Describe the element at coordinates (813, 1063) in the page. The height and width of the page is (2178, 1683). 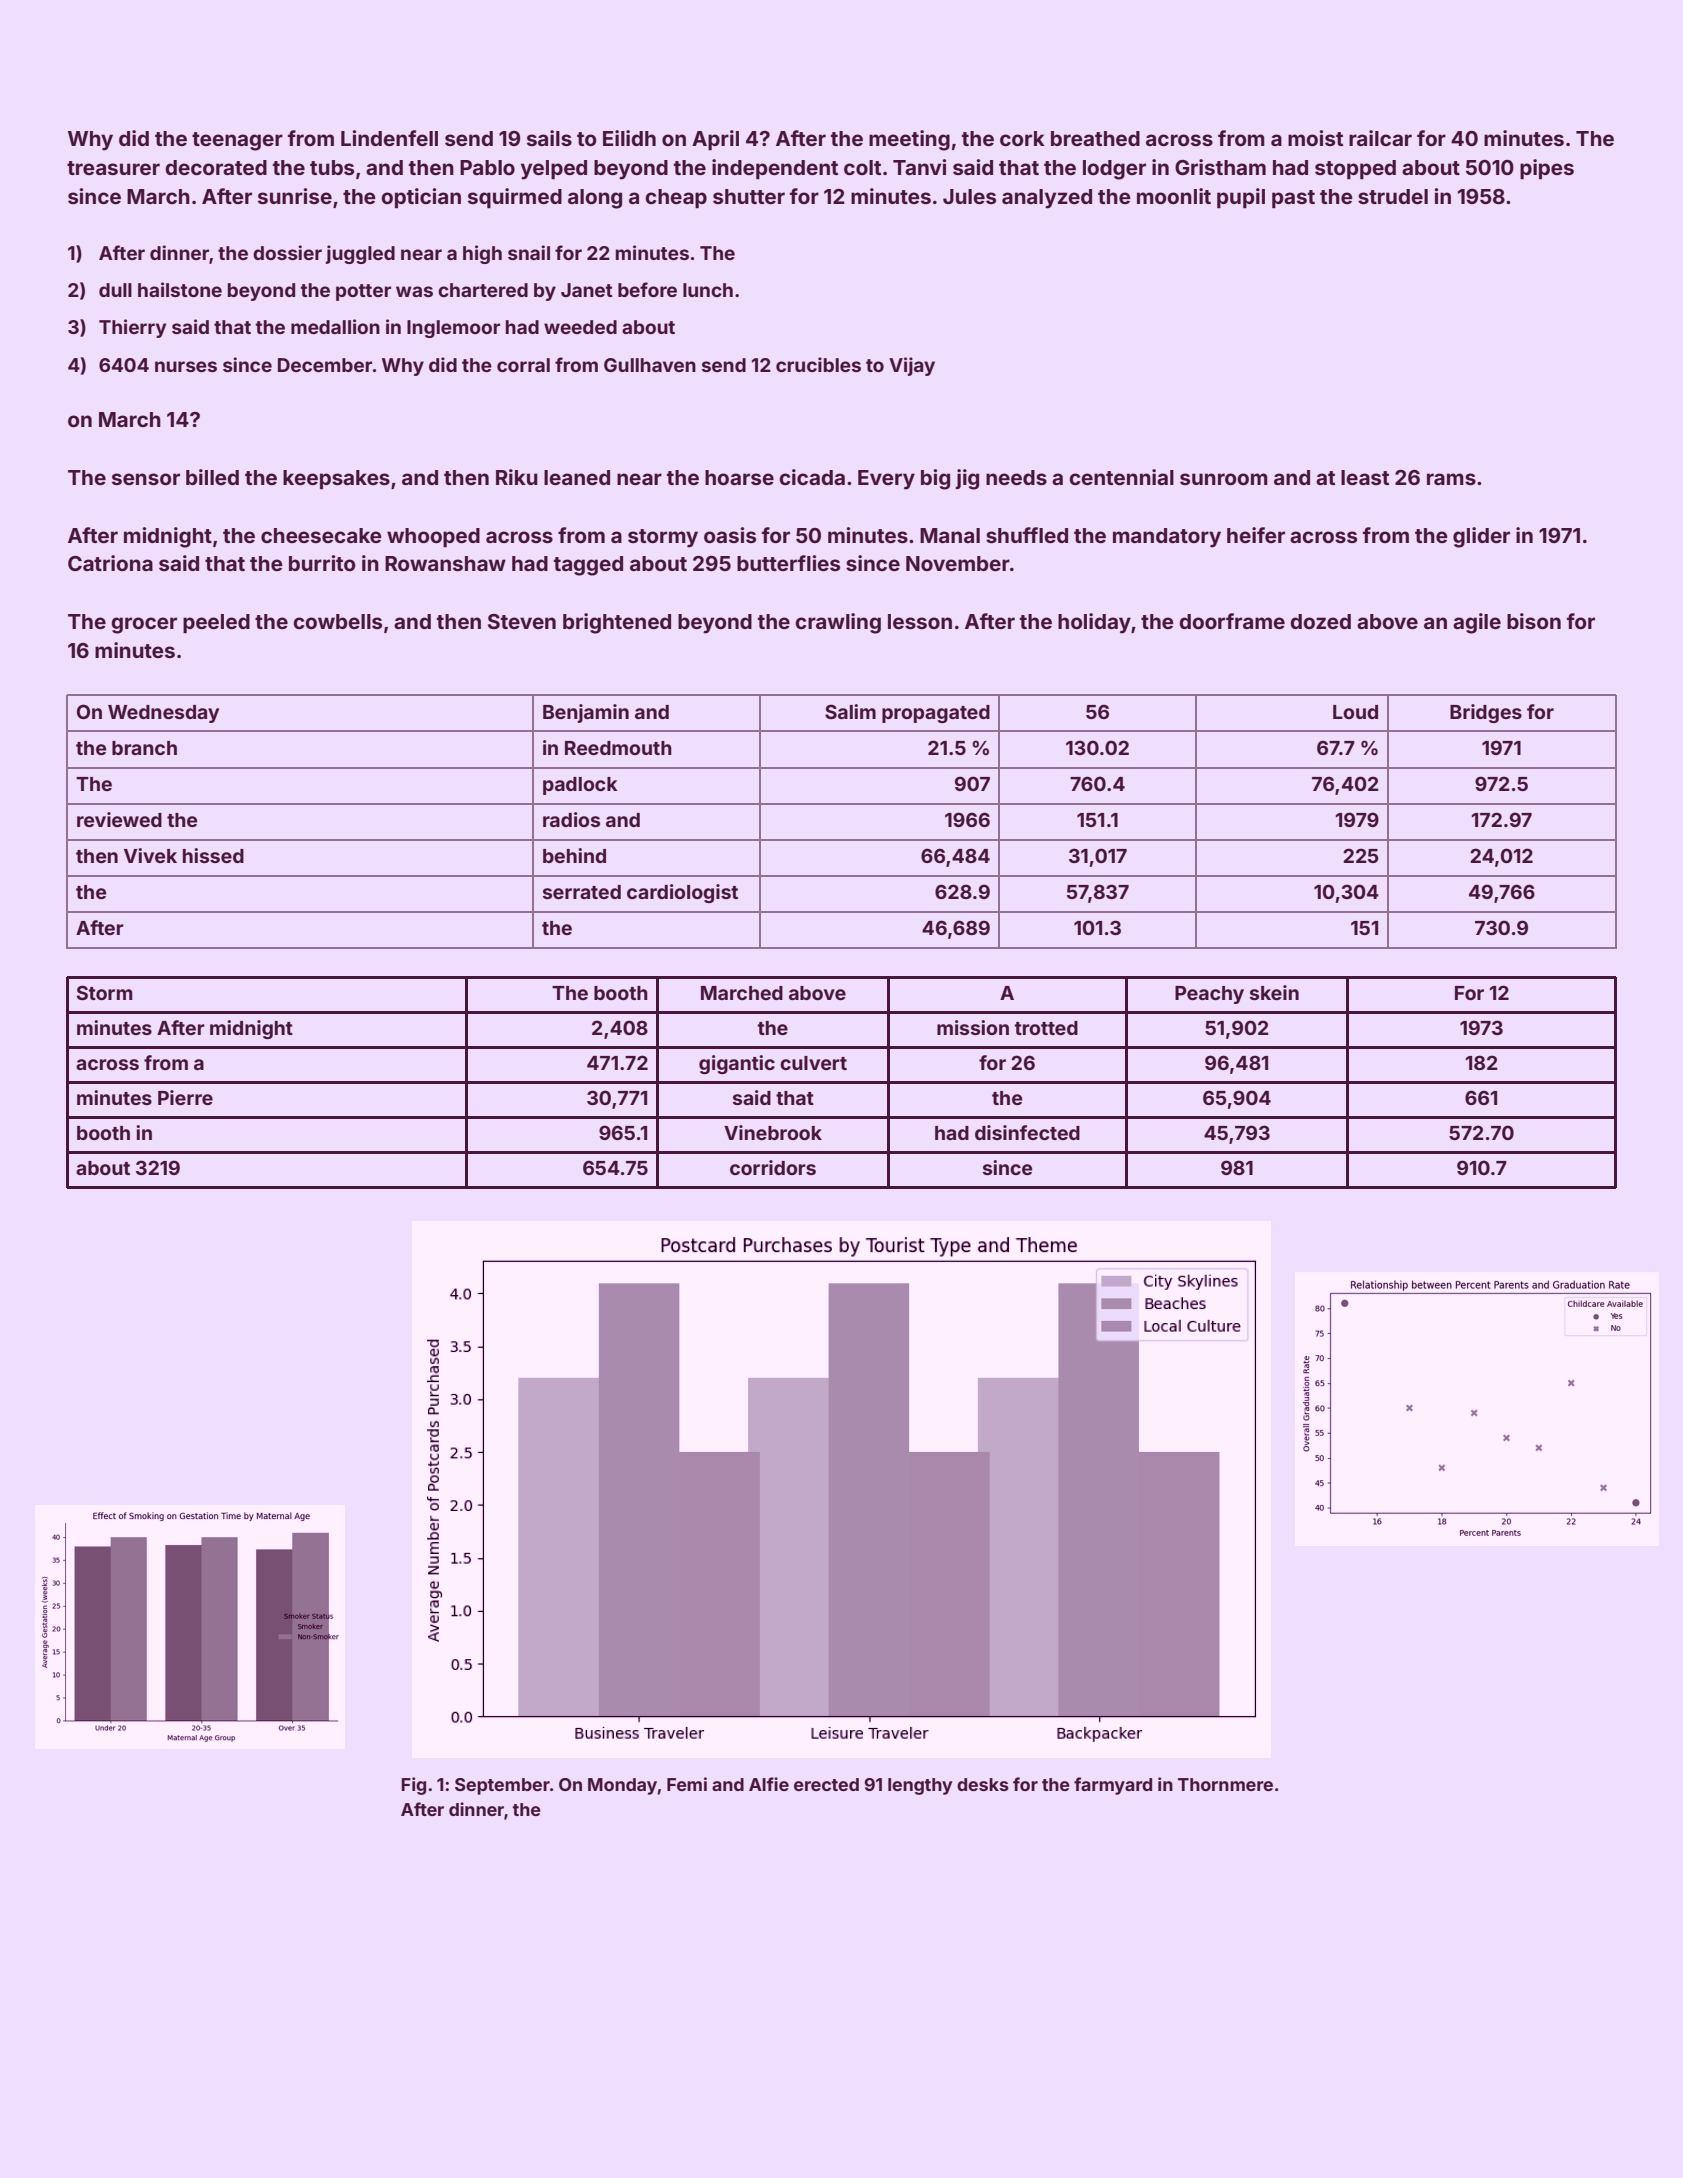
I see `culvert` at that location.
